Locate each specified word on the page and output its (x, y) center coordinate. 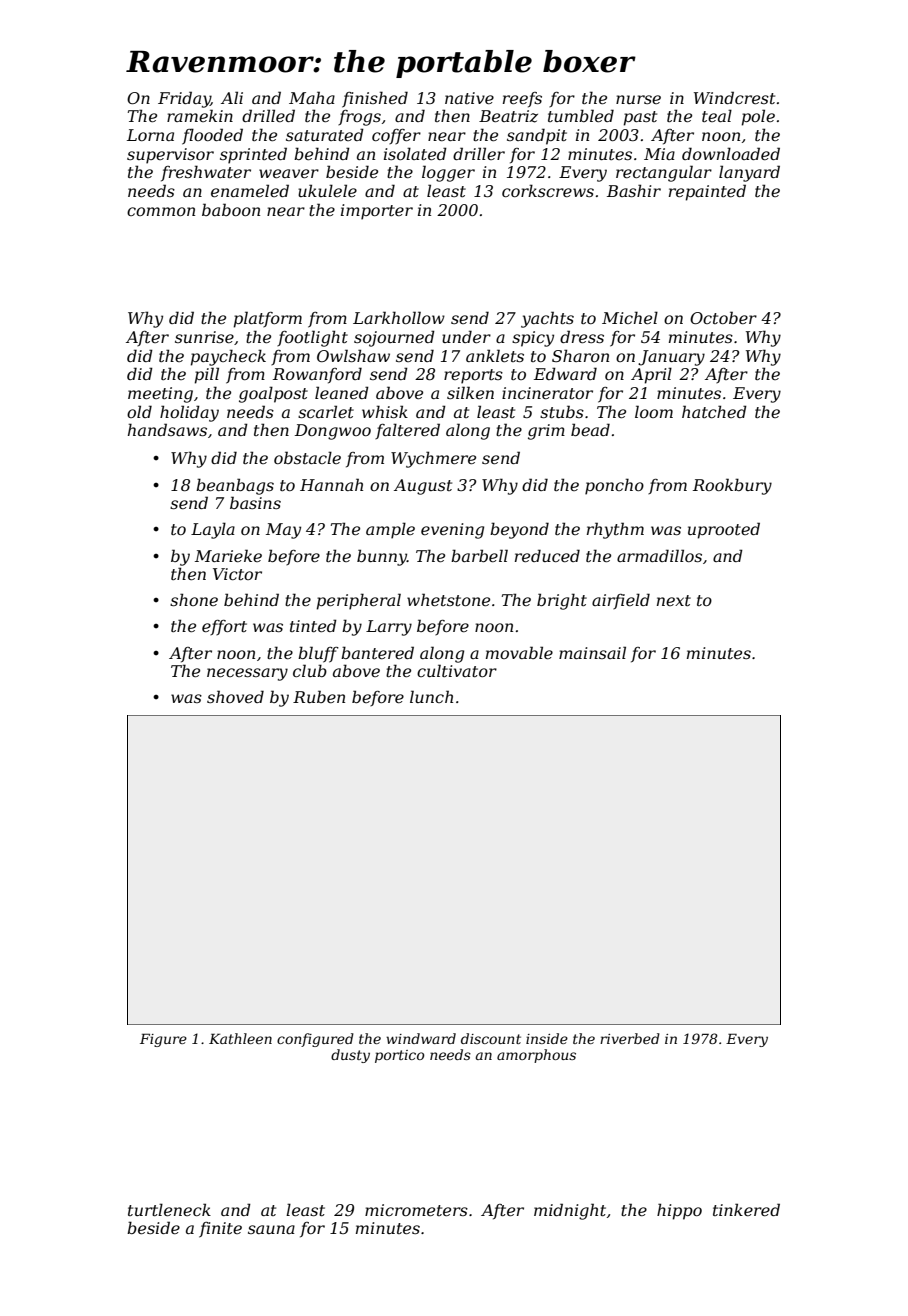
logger (448, 173)
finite (220, 1230)
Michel (630, 317)
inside (547, 1038)
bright (562, 601)
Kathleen (240, 1038)
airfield (621, 601)
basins (255, 502)
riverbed (630, 1038)
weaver (289, 173)
